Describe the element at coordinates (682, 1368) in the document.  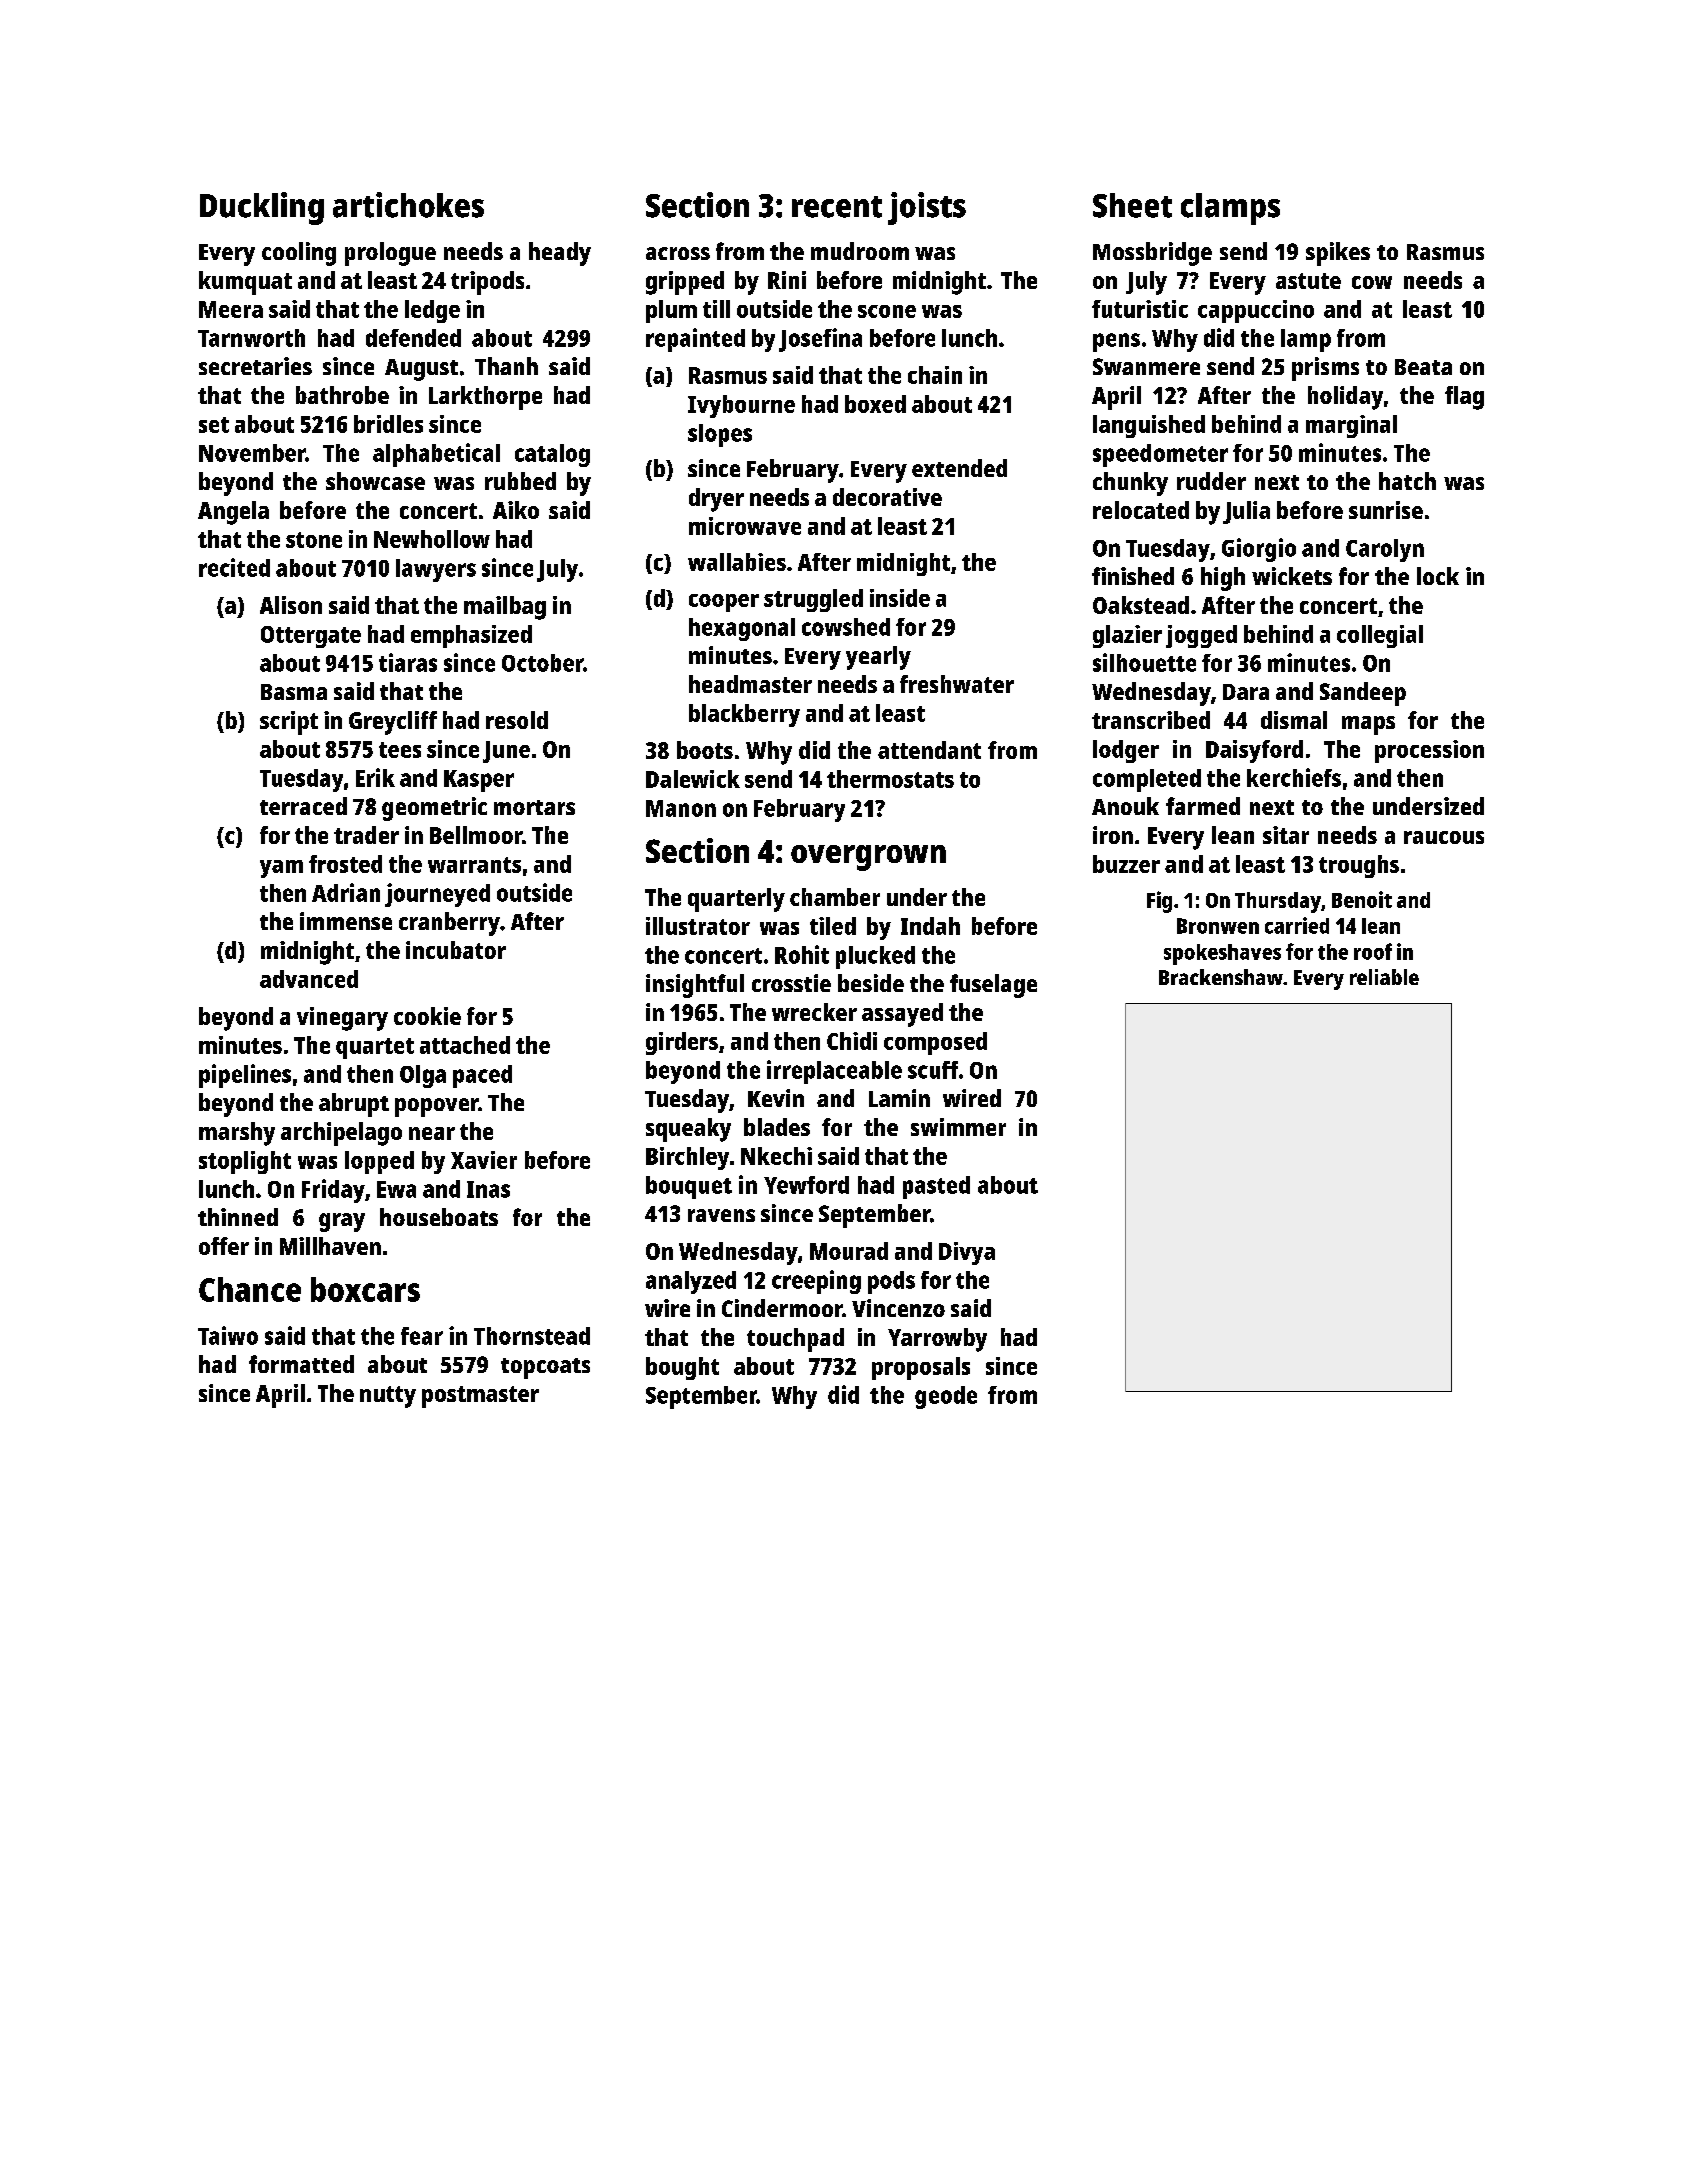
I see `bought` at that location.
